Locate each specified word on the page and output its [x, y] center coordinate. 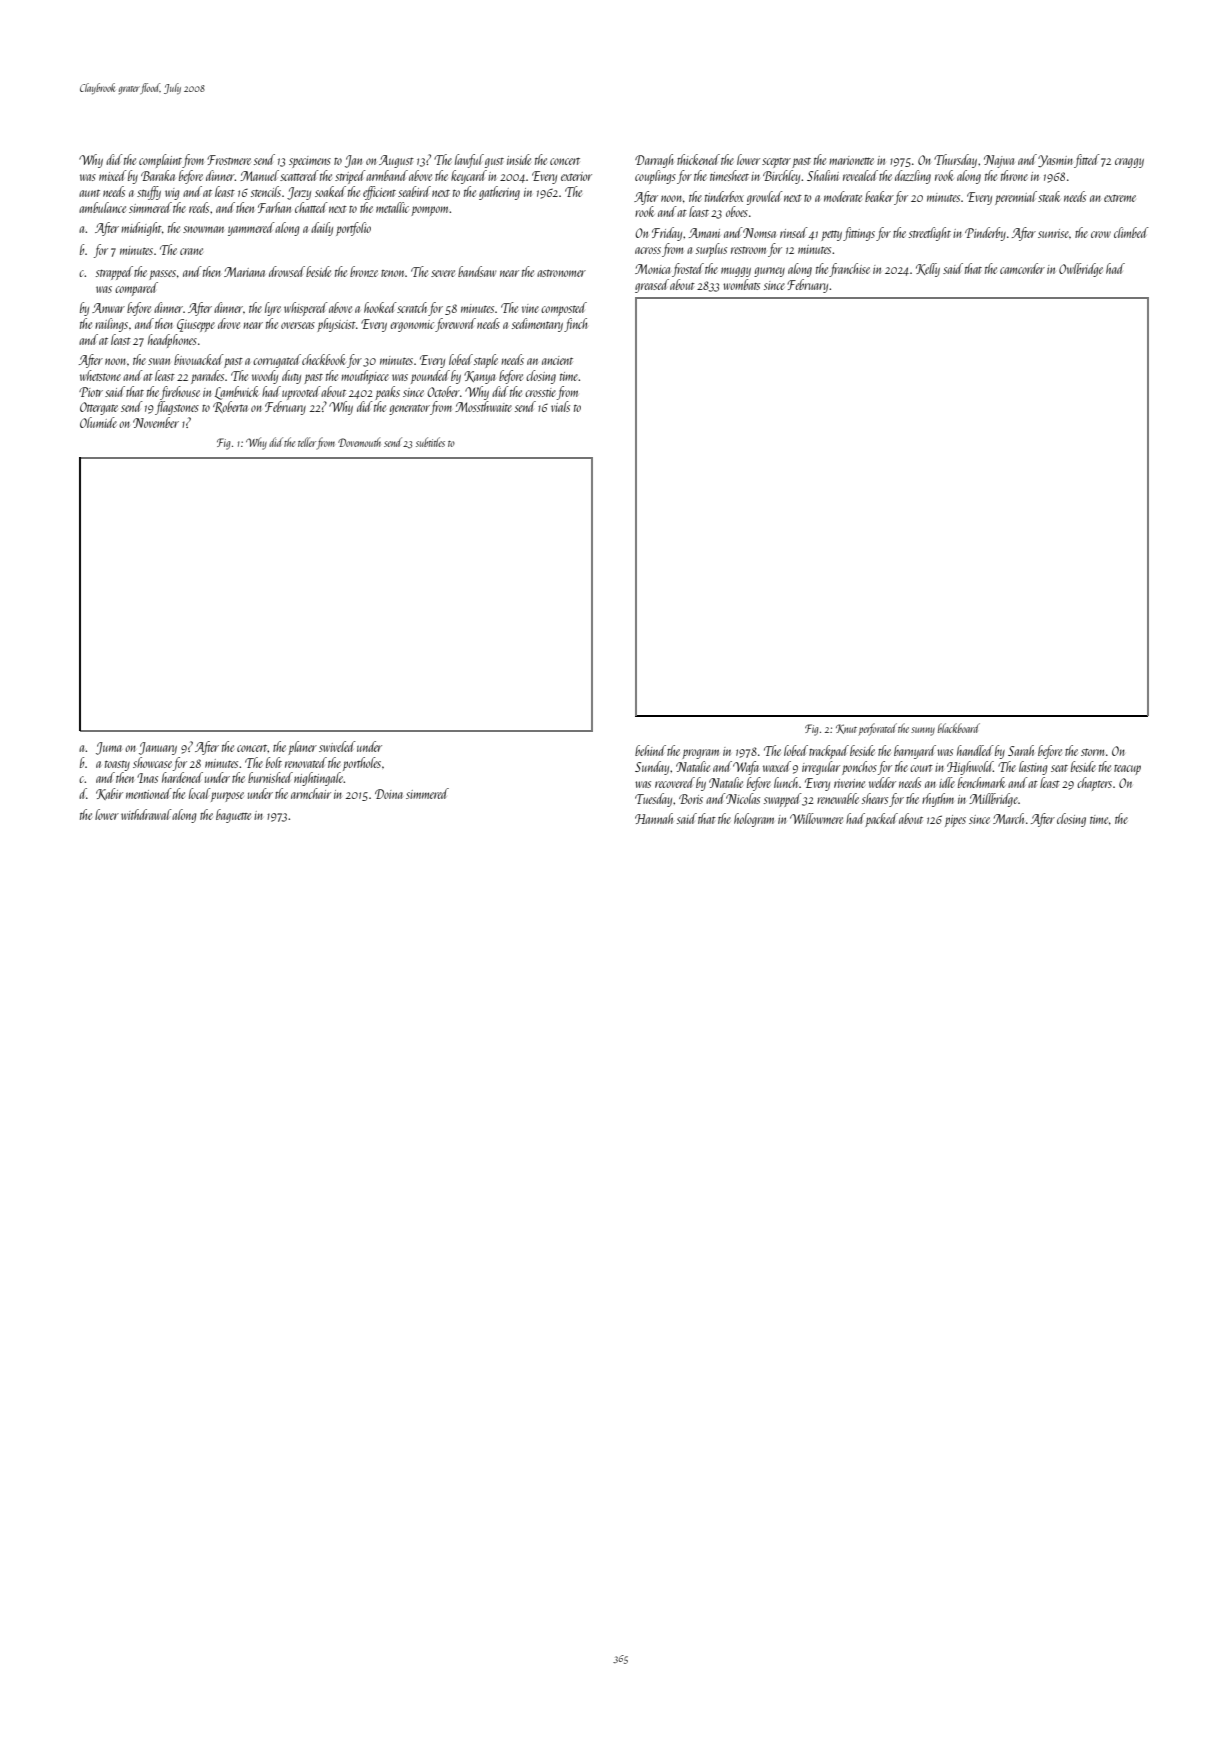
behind [650, 750]
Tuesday [653, 800]
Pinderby [985, 234]
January [158, 748]
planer [302, 748]
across [648, 250]
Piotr [91, 392]
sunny [923, 731]
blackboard [959, 728]
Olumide [98, 422]
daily [322, 229]
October [443, 391]
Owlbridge [1081, 270]
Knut [846, 729]
